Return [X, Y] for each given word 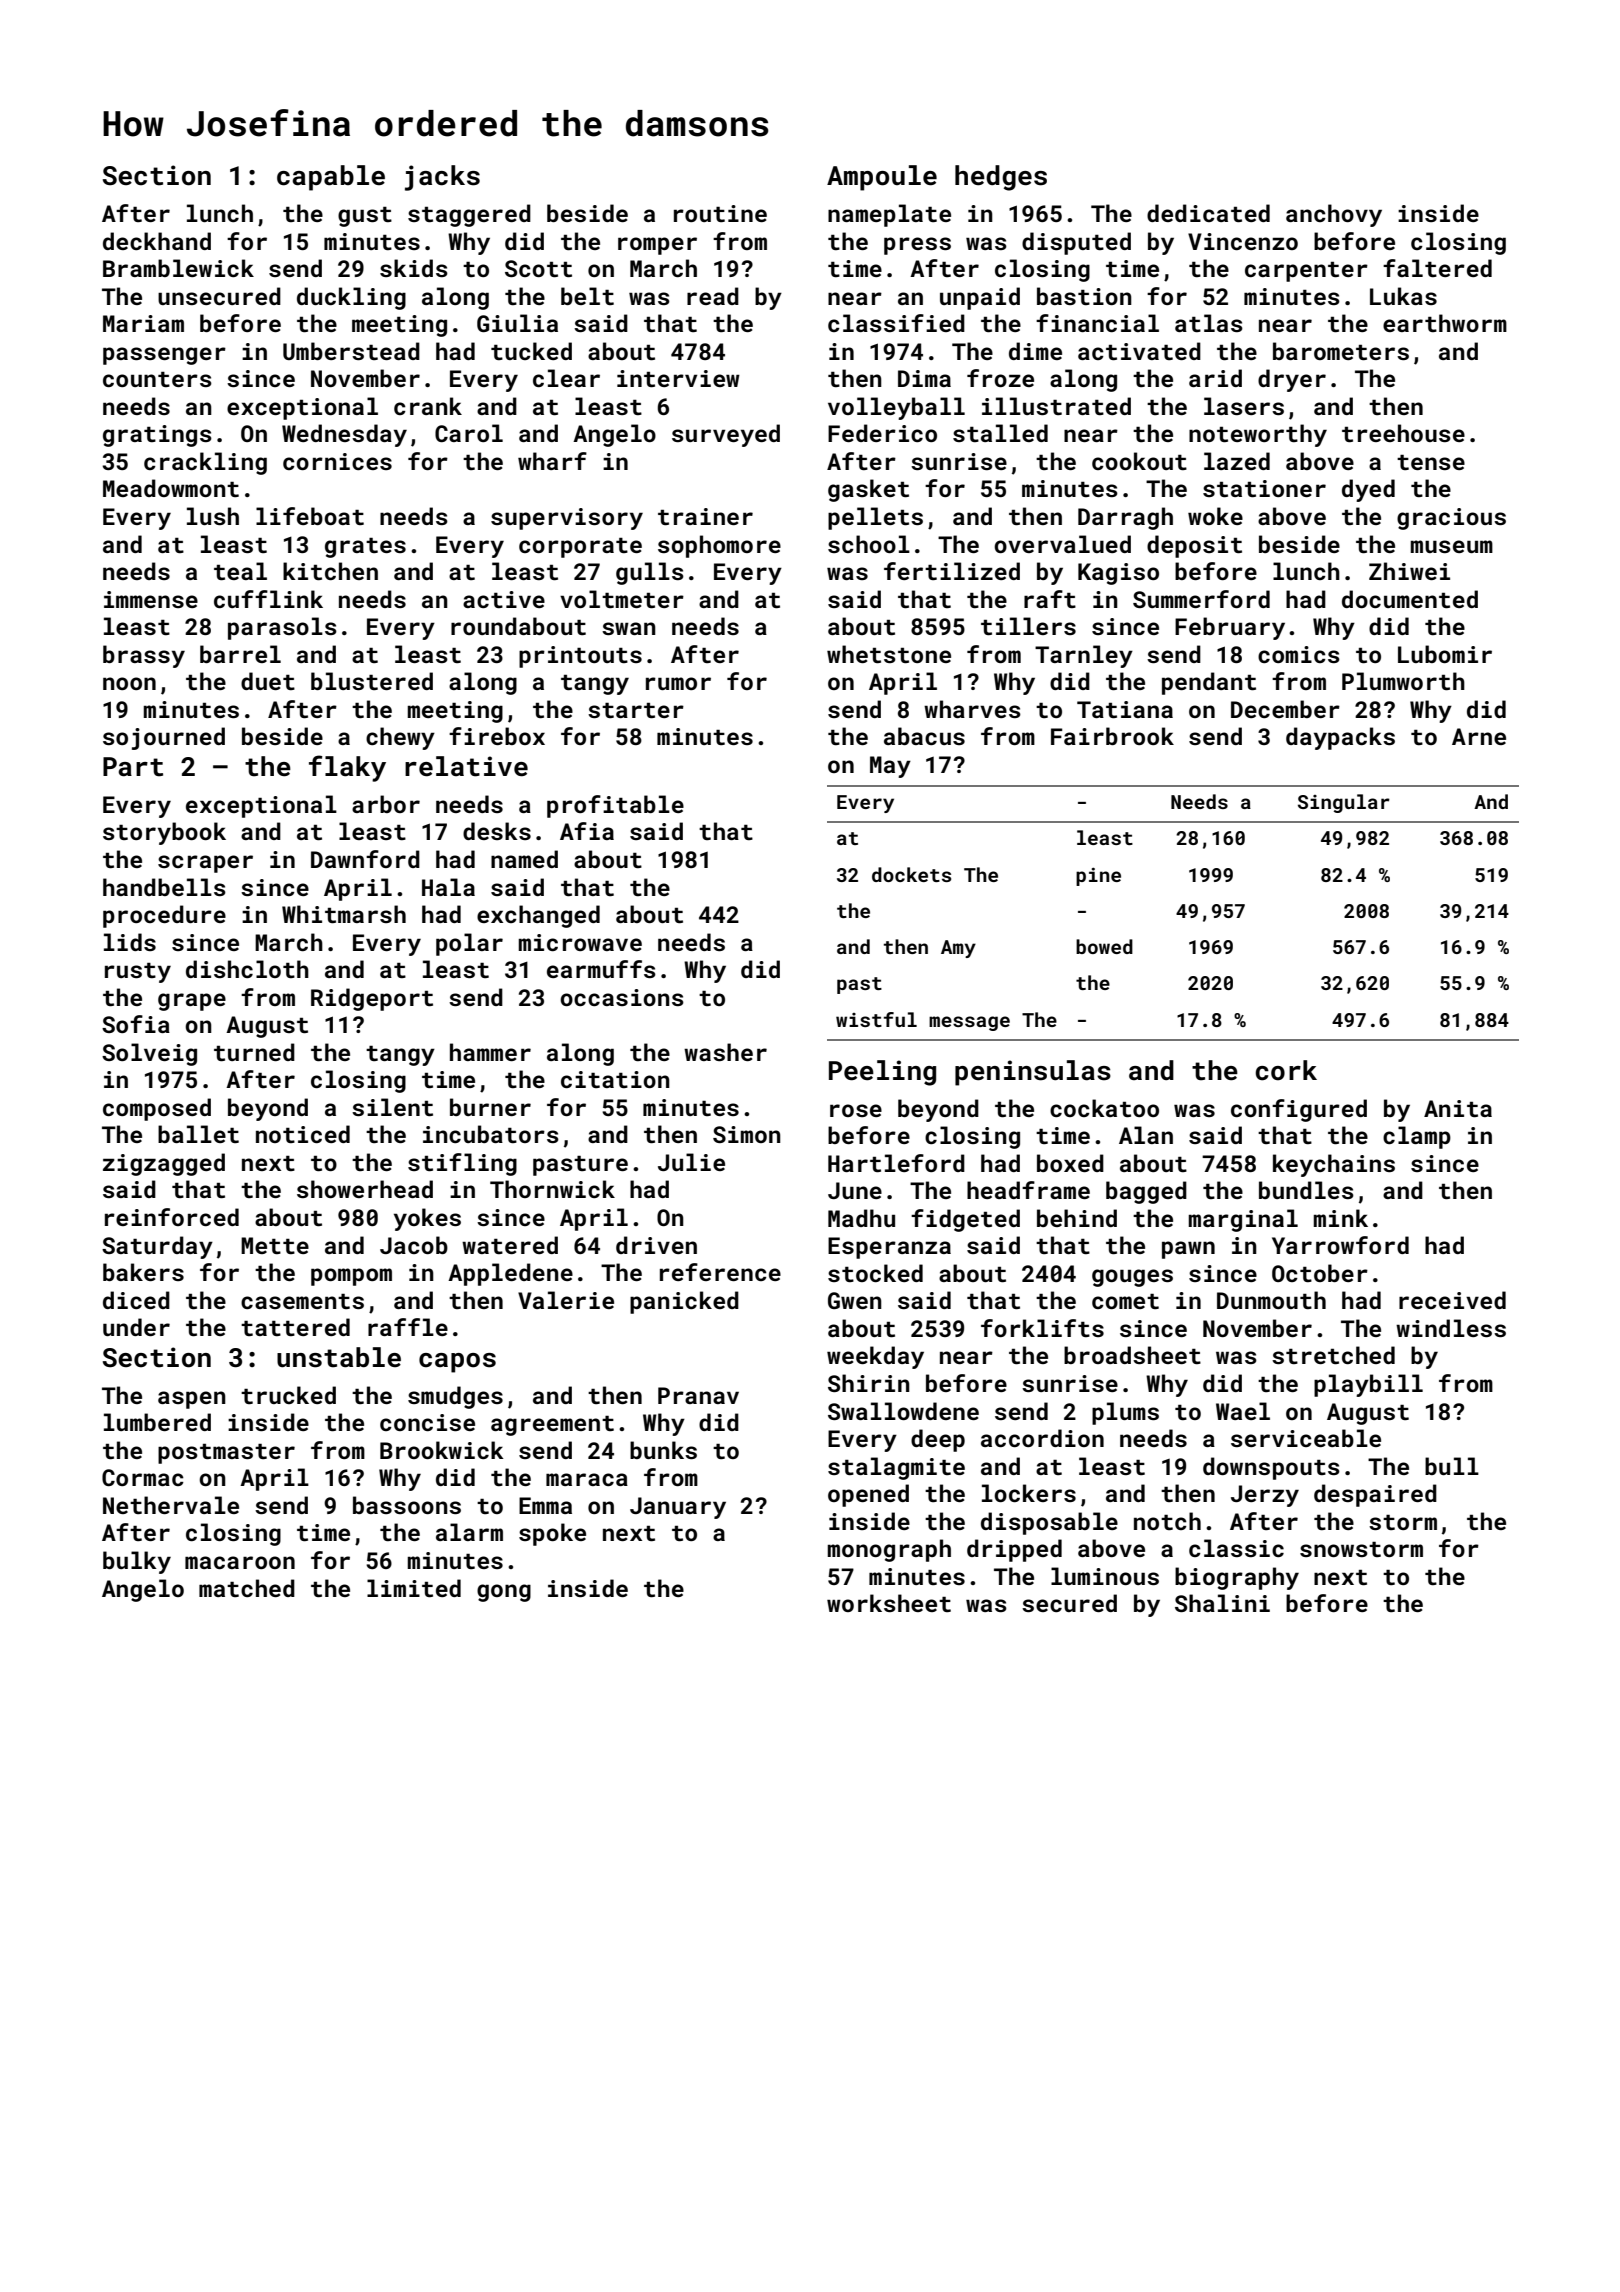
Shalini [1222, 1603]
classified [896, 323]
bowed [1104, 946]
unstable [339, 1357]
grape [192, 1002]
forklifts [1042, 1328]
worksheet [889, 1603]
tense [1431, 462]
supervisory [567, 519]
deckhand [157, 241]
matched [247, 1588]
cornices [337, 461]
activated [1139, 351]
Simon [747, 1134]
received [1452, 1300]
